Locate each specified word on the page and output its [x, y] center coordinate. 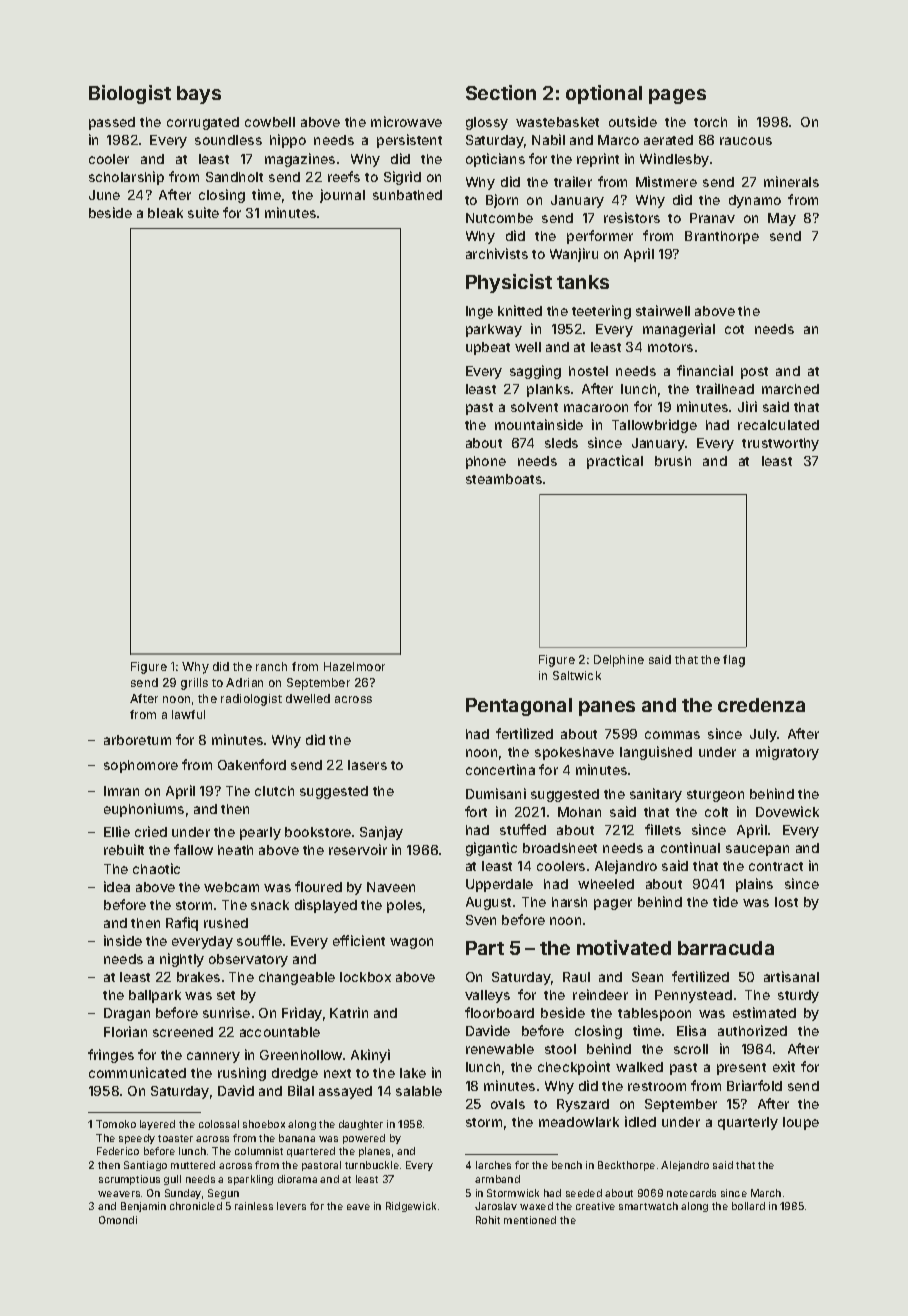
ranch [271, 666]
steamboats [504, 479]
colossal [219, 1124]
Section [501, 92]
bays [199, 95]
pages [677, 96]
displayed [326, 906]
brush [673, 461]
